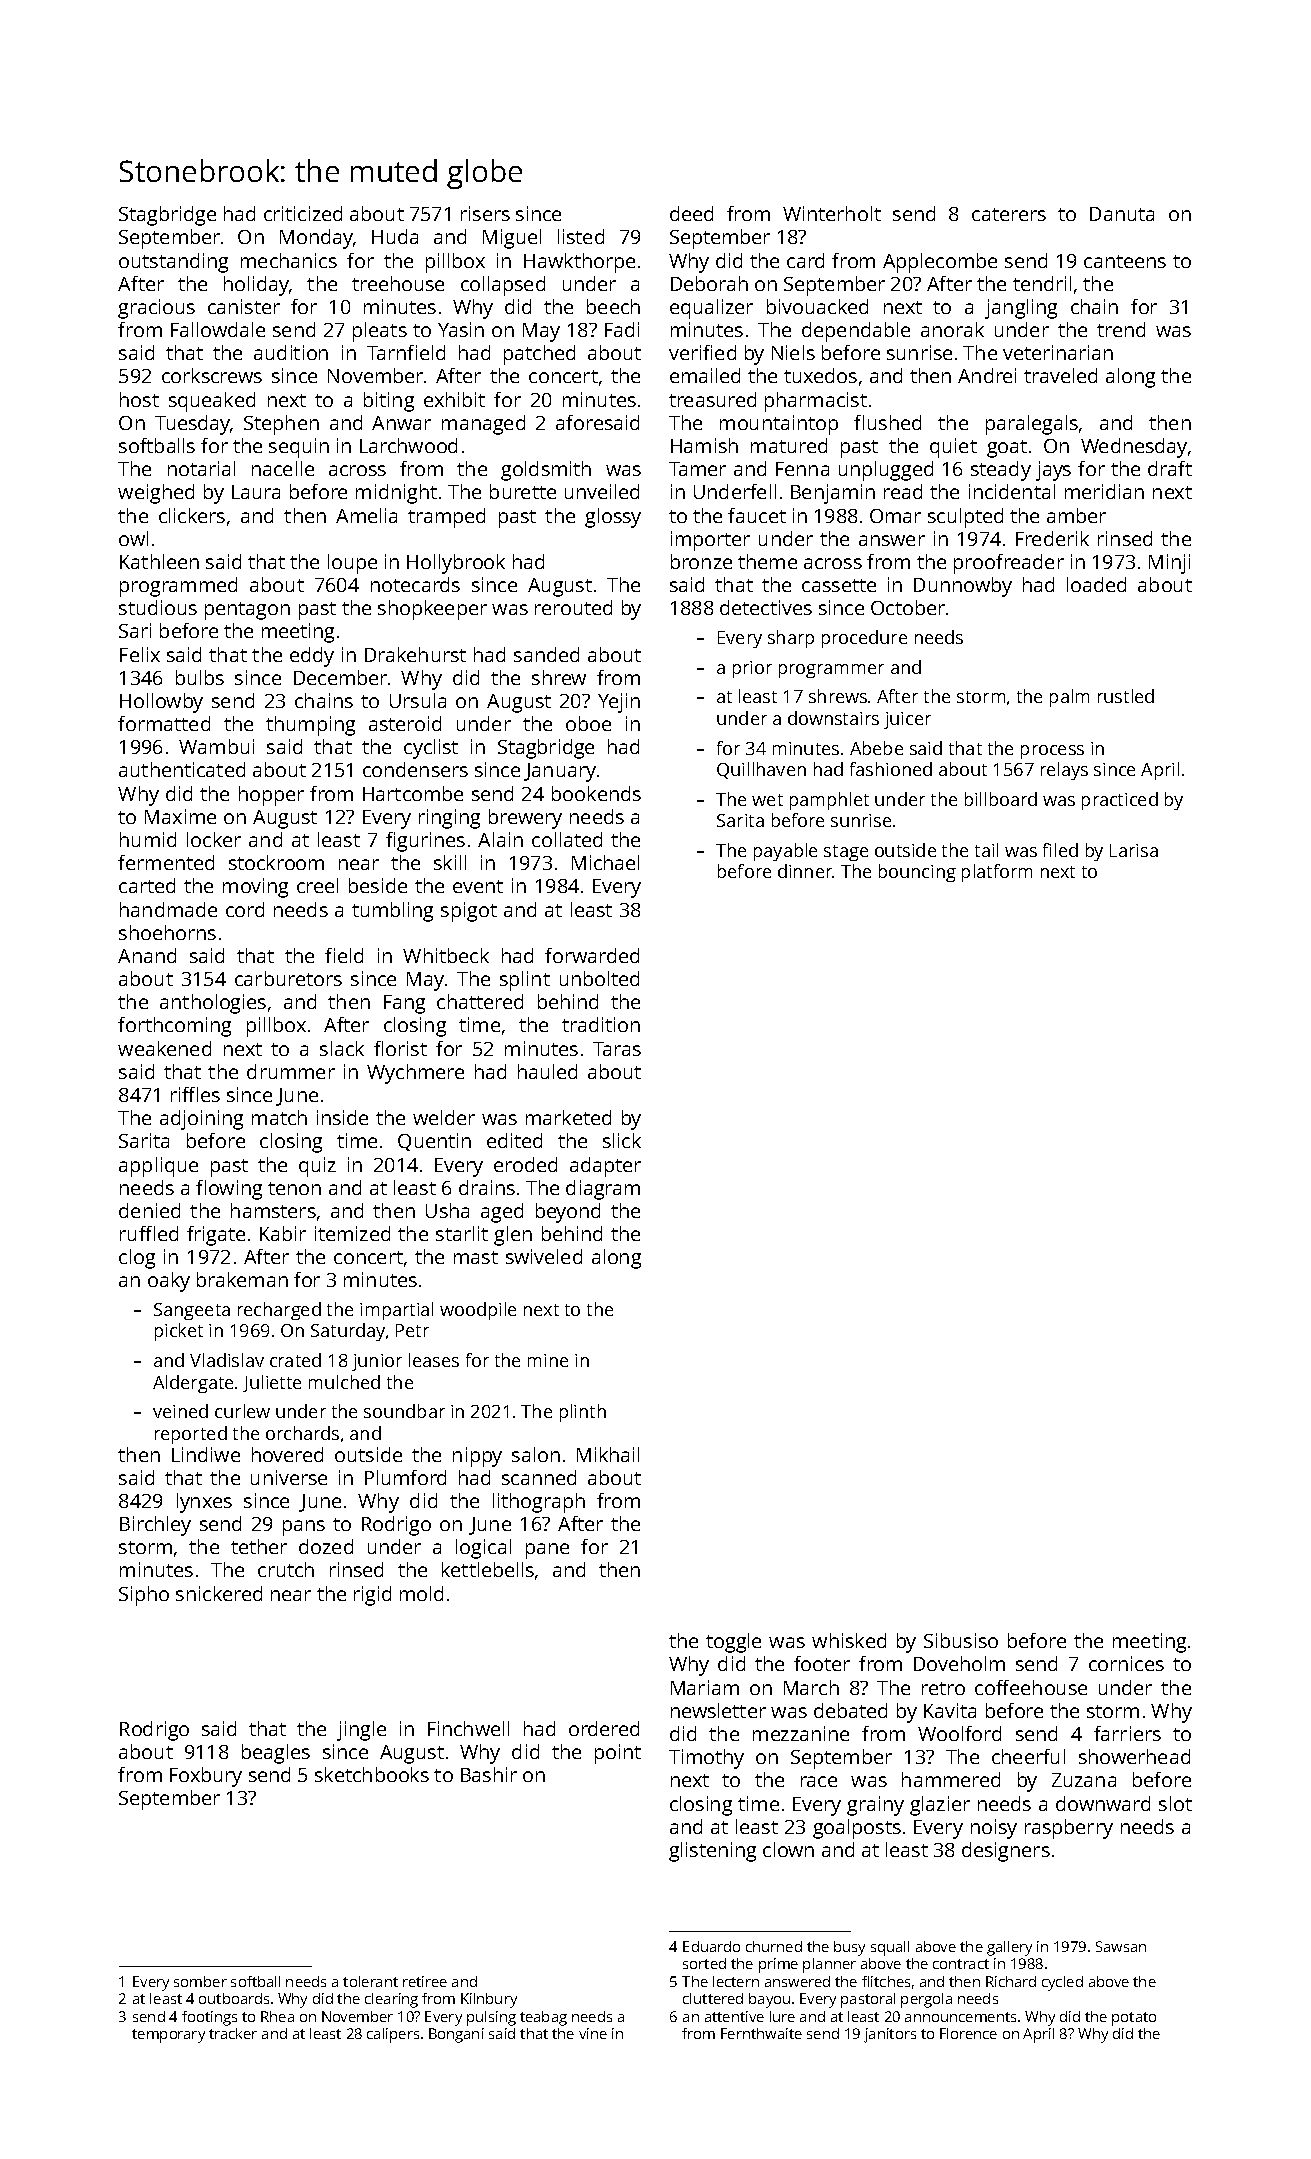  What do you see at coordinates (158, 1167) in the document?
I see `applique` at bounding box center [158, 1167].
